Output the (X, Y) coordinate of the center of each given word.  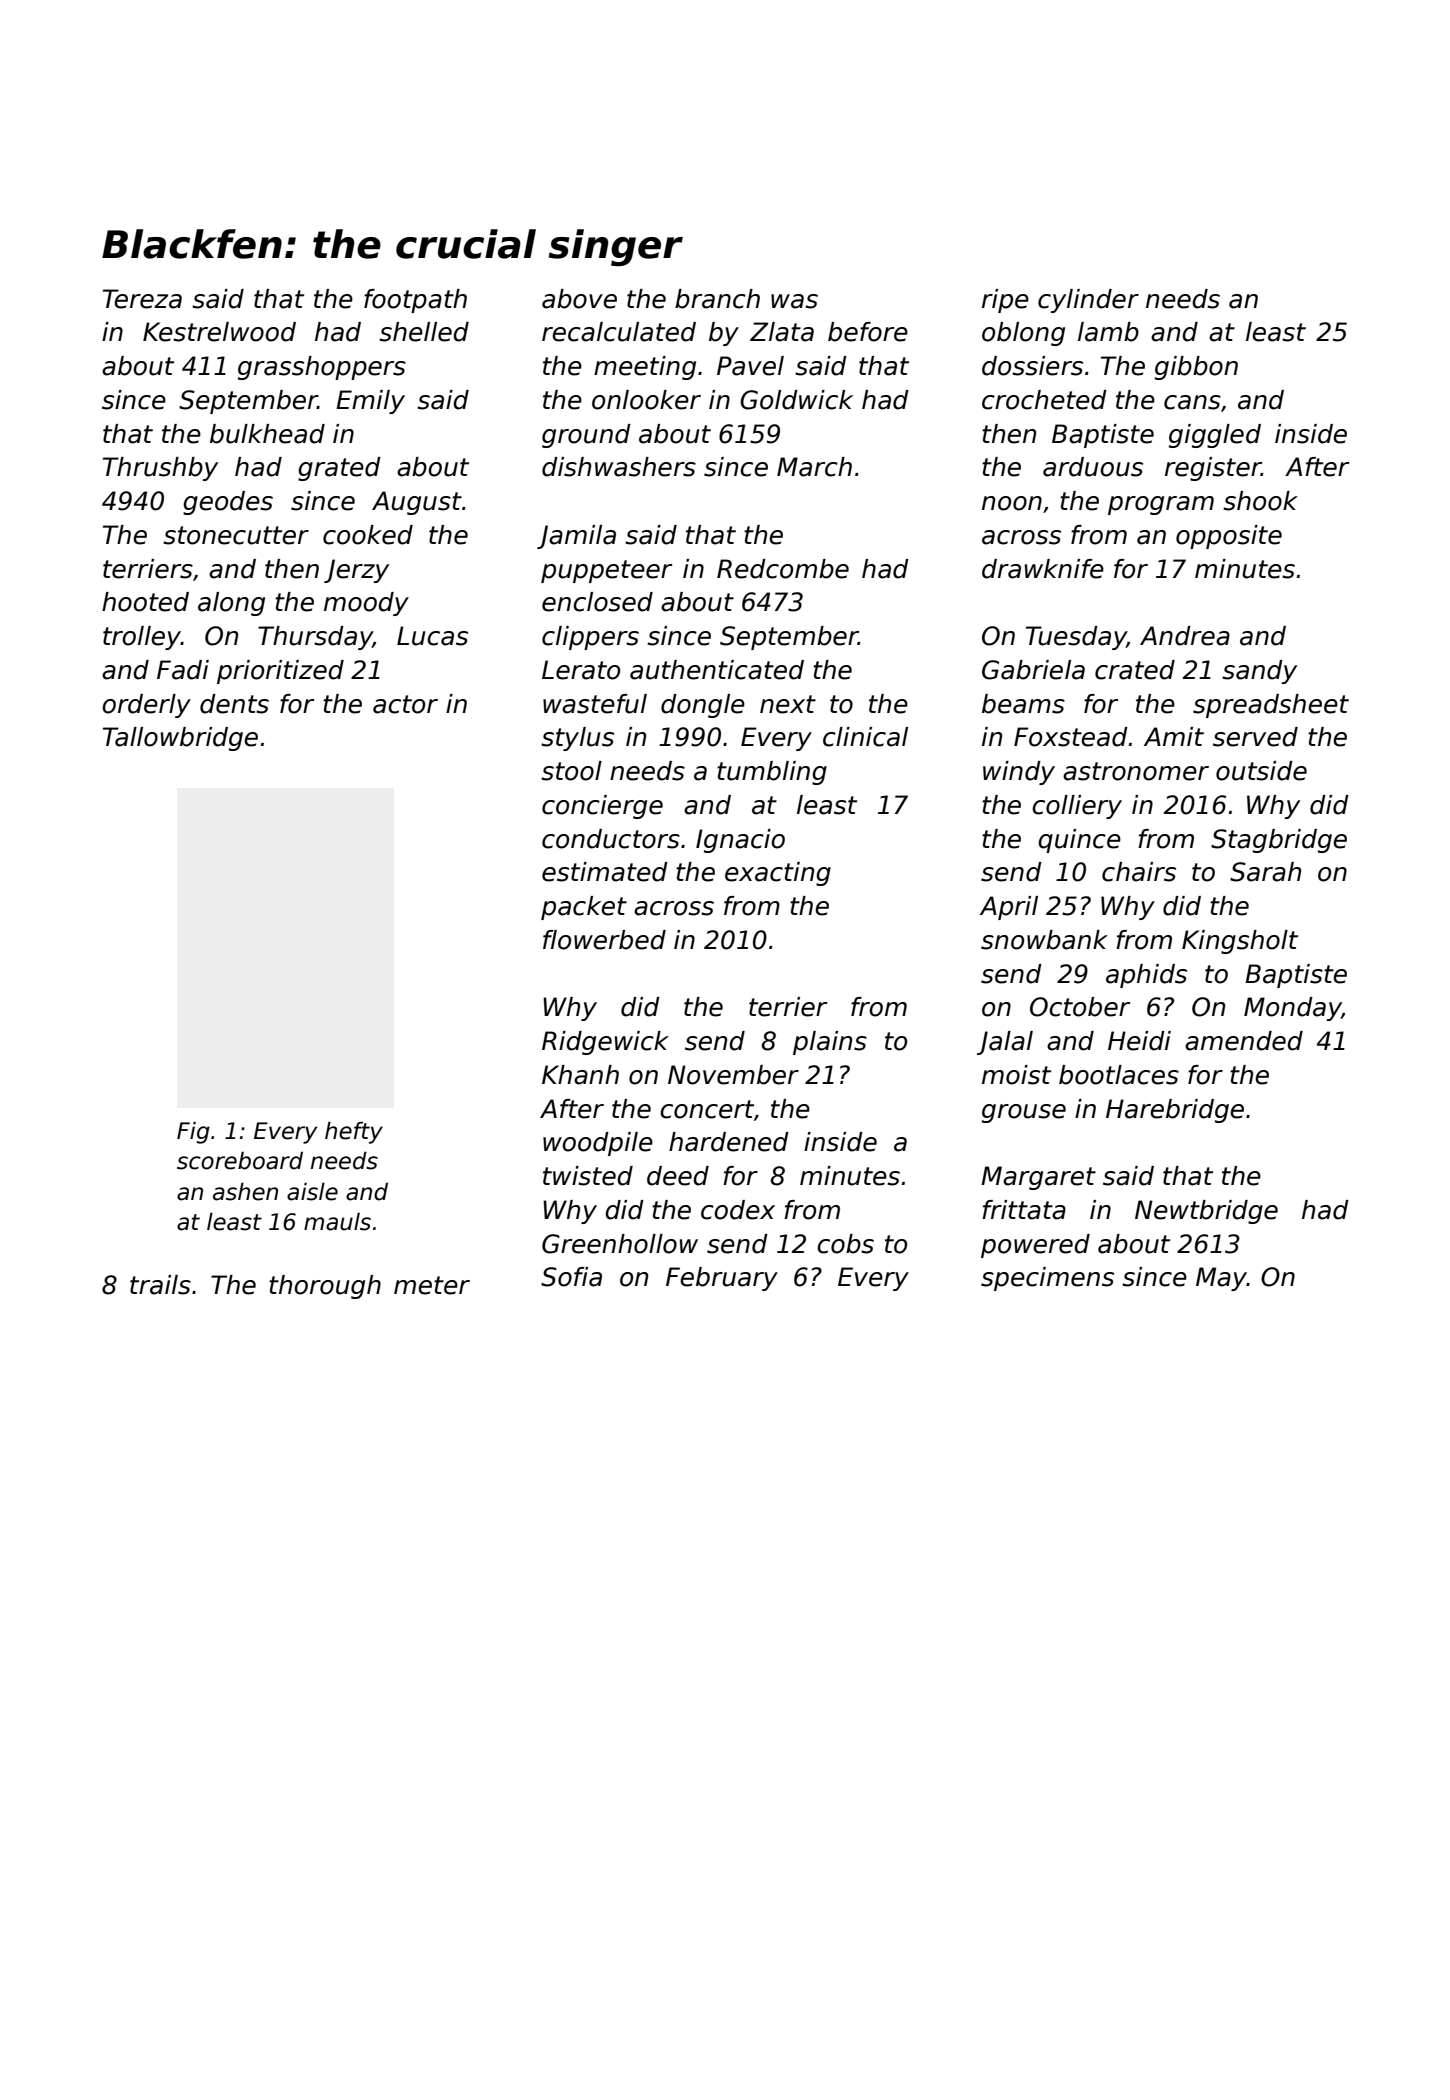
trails (160, 1285)
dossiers (1032, 366)
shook (1260, 501)
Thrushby (160, 469)
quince (1079, 841)
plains (830, 1043)
